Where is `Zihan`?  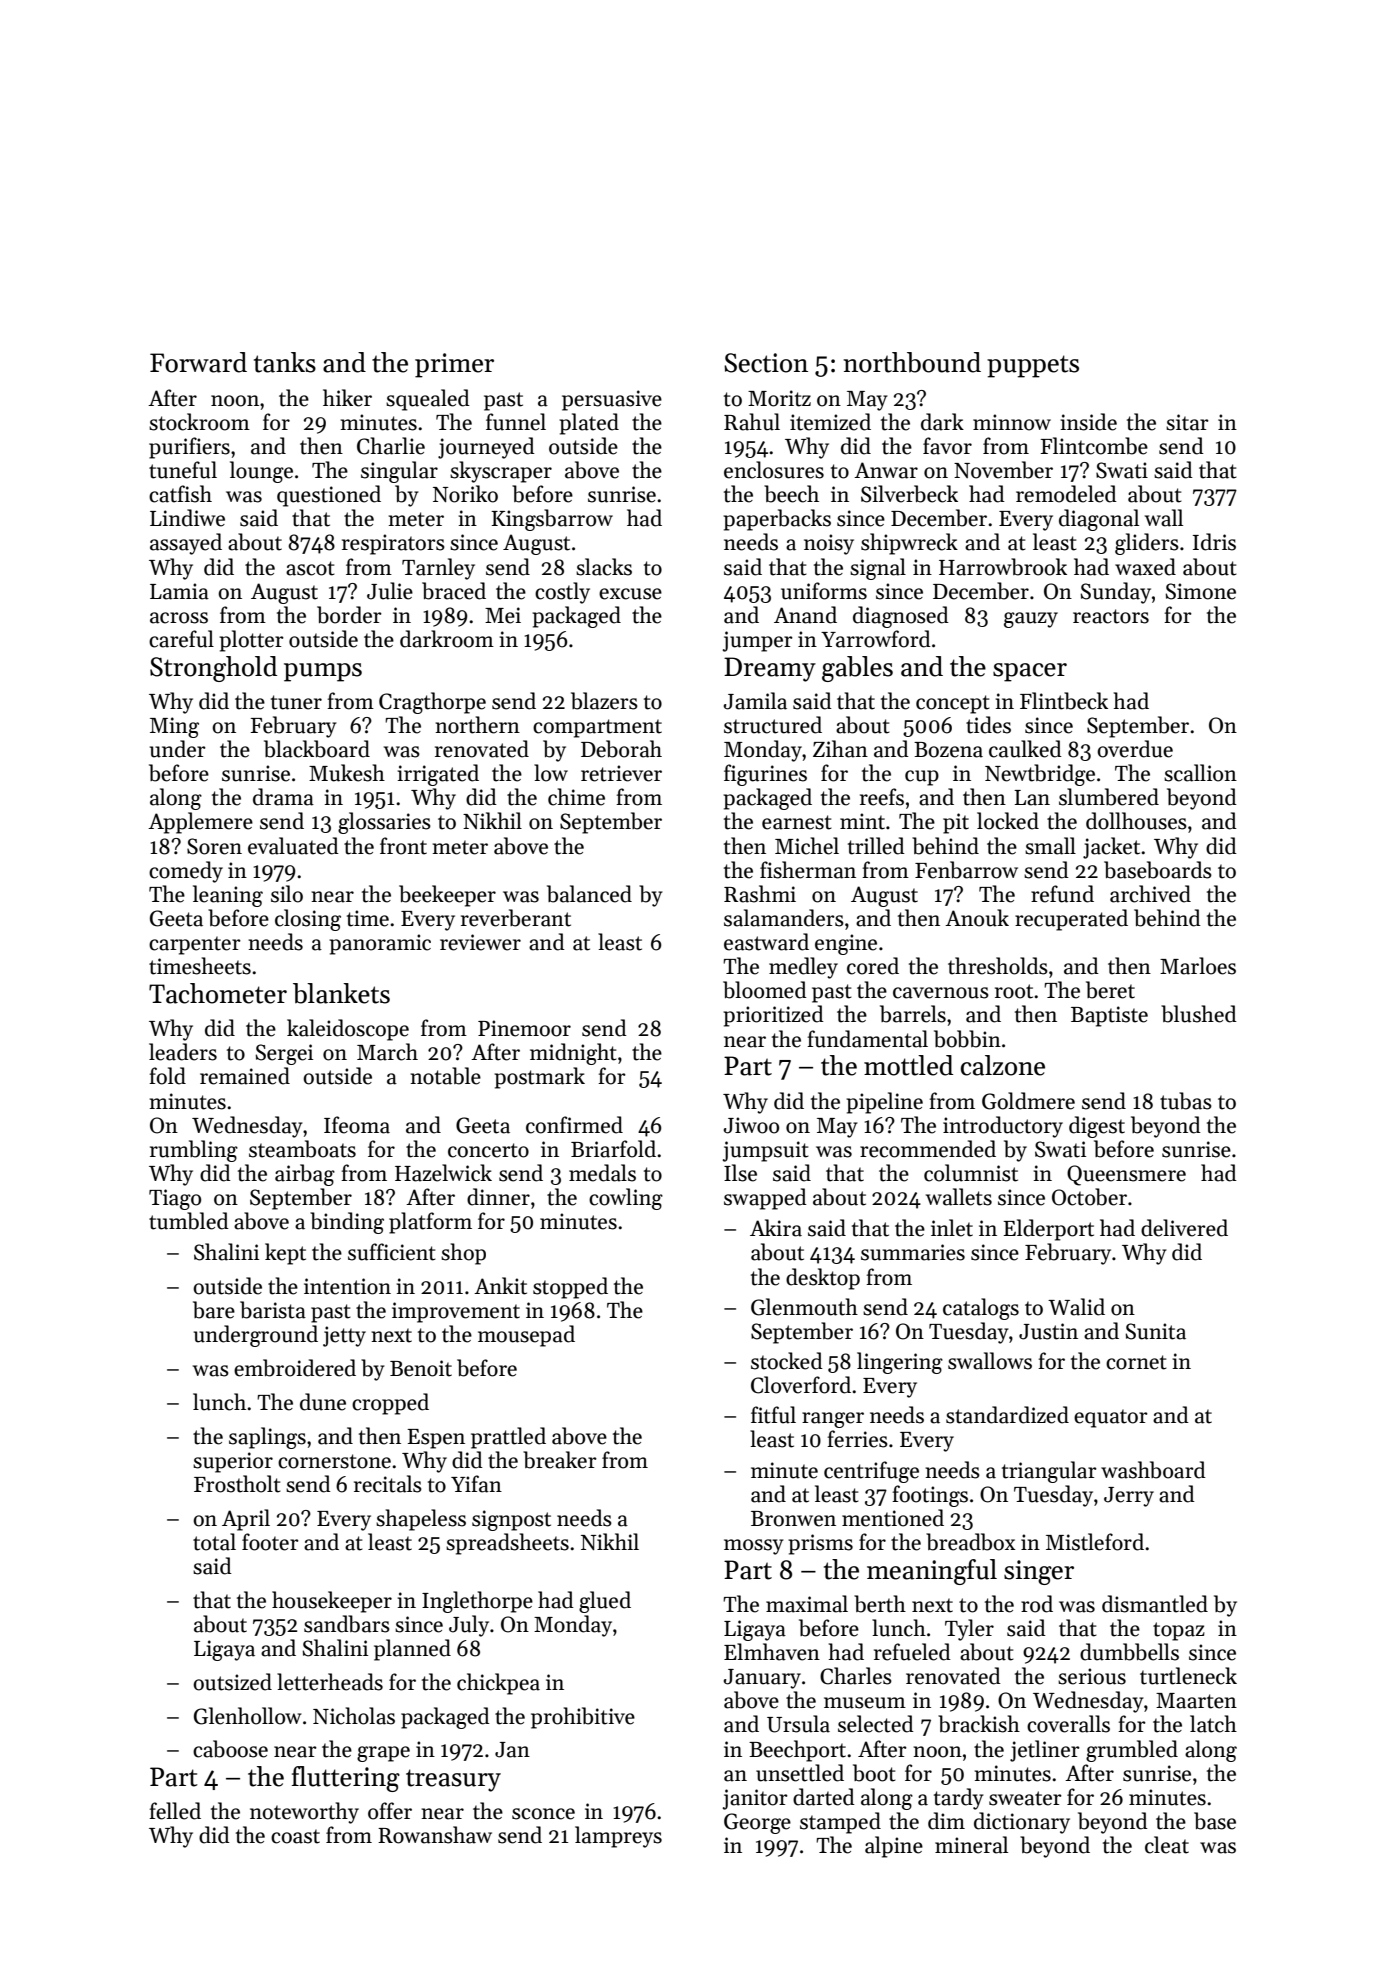 Zihan is located at coordinates (840, 749).
